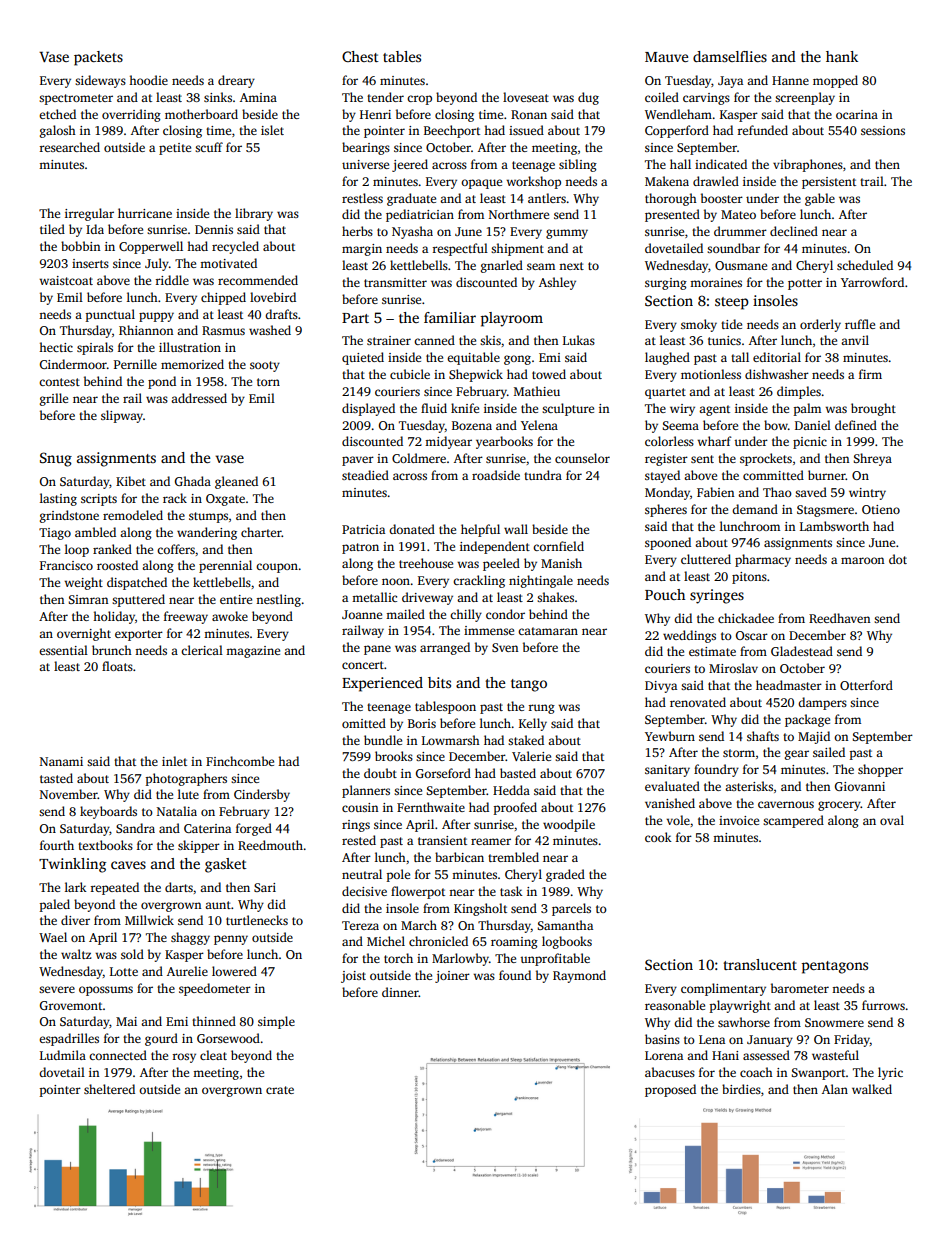 The width and height of the document is (952, 1233). I want to click on damselflies, so click(730, 56).
